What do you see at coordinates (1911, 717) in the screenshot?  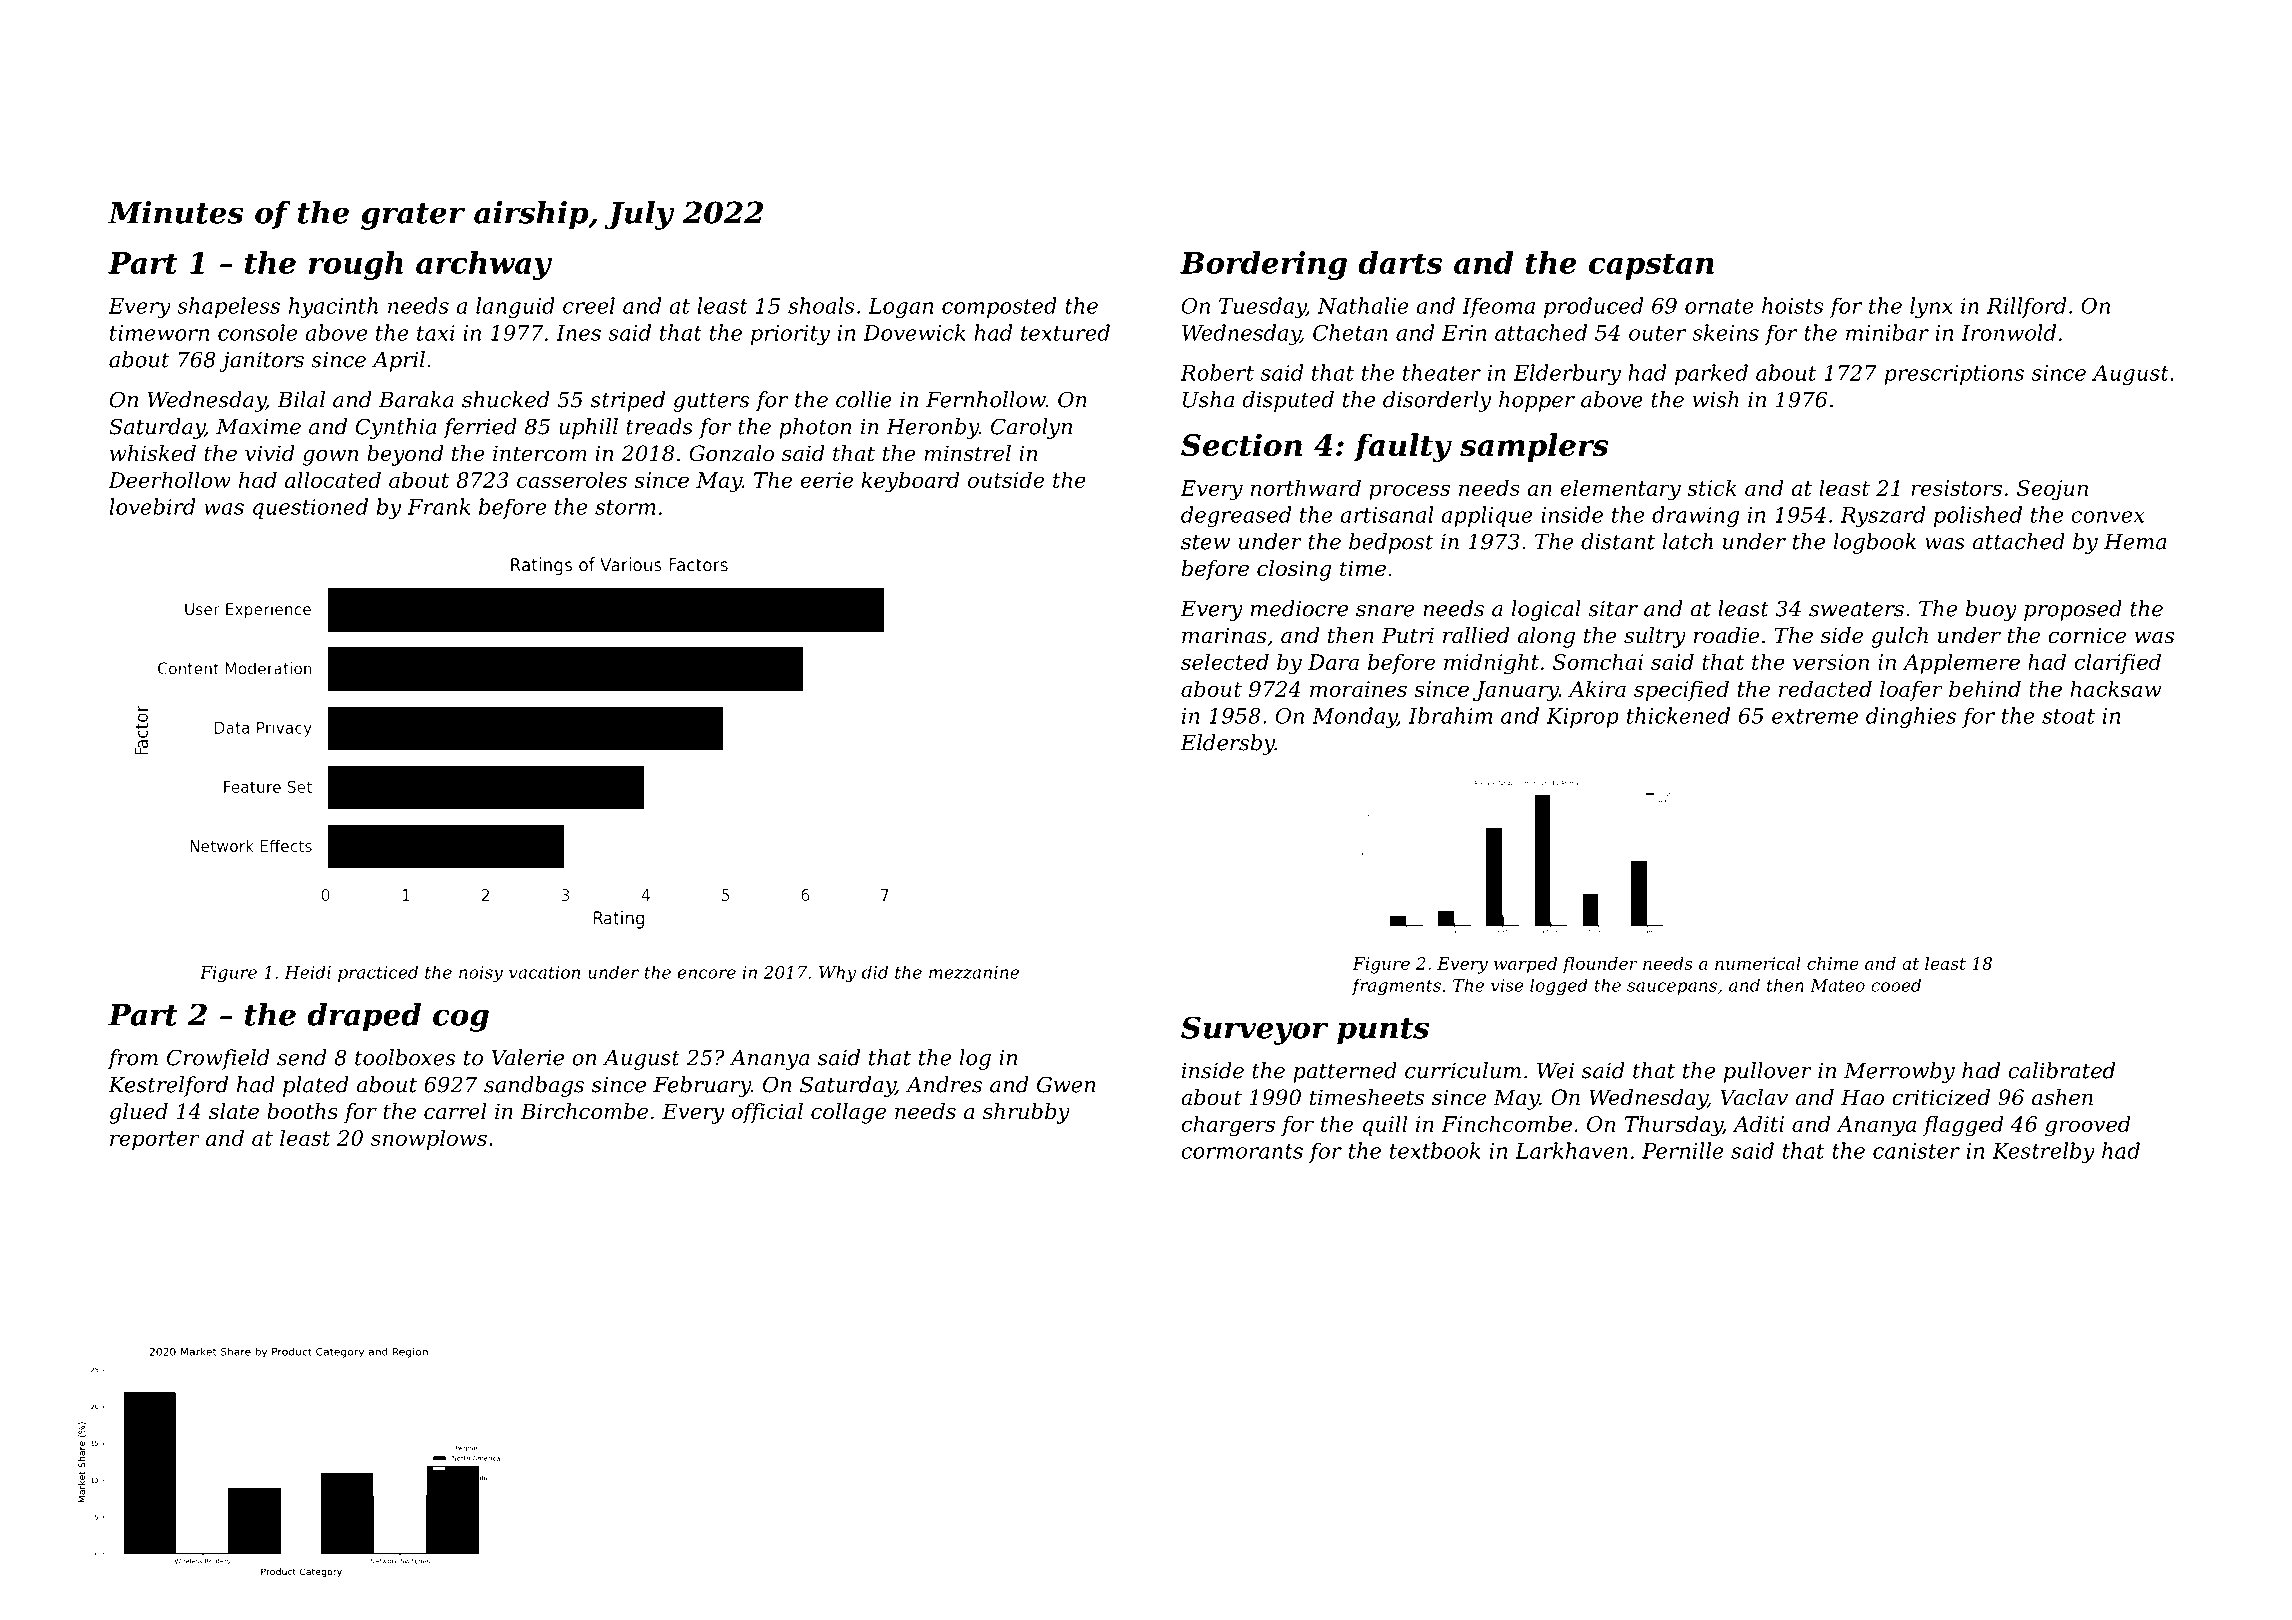 I see `dinghies` at bounding box center [1911, 717].
